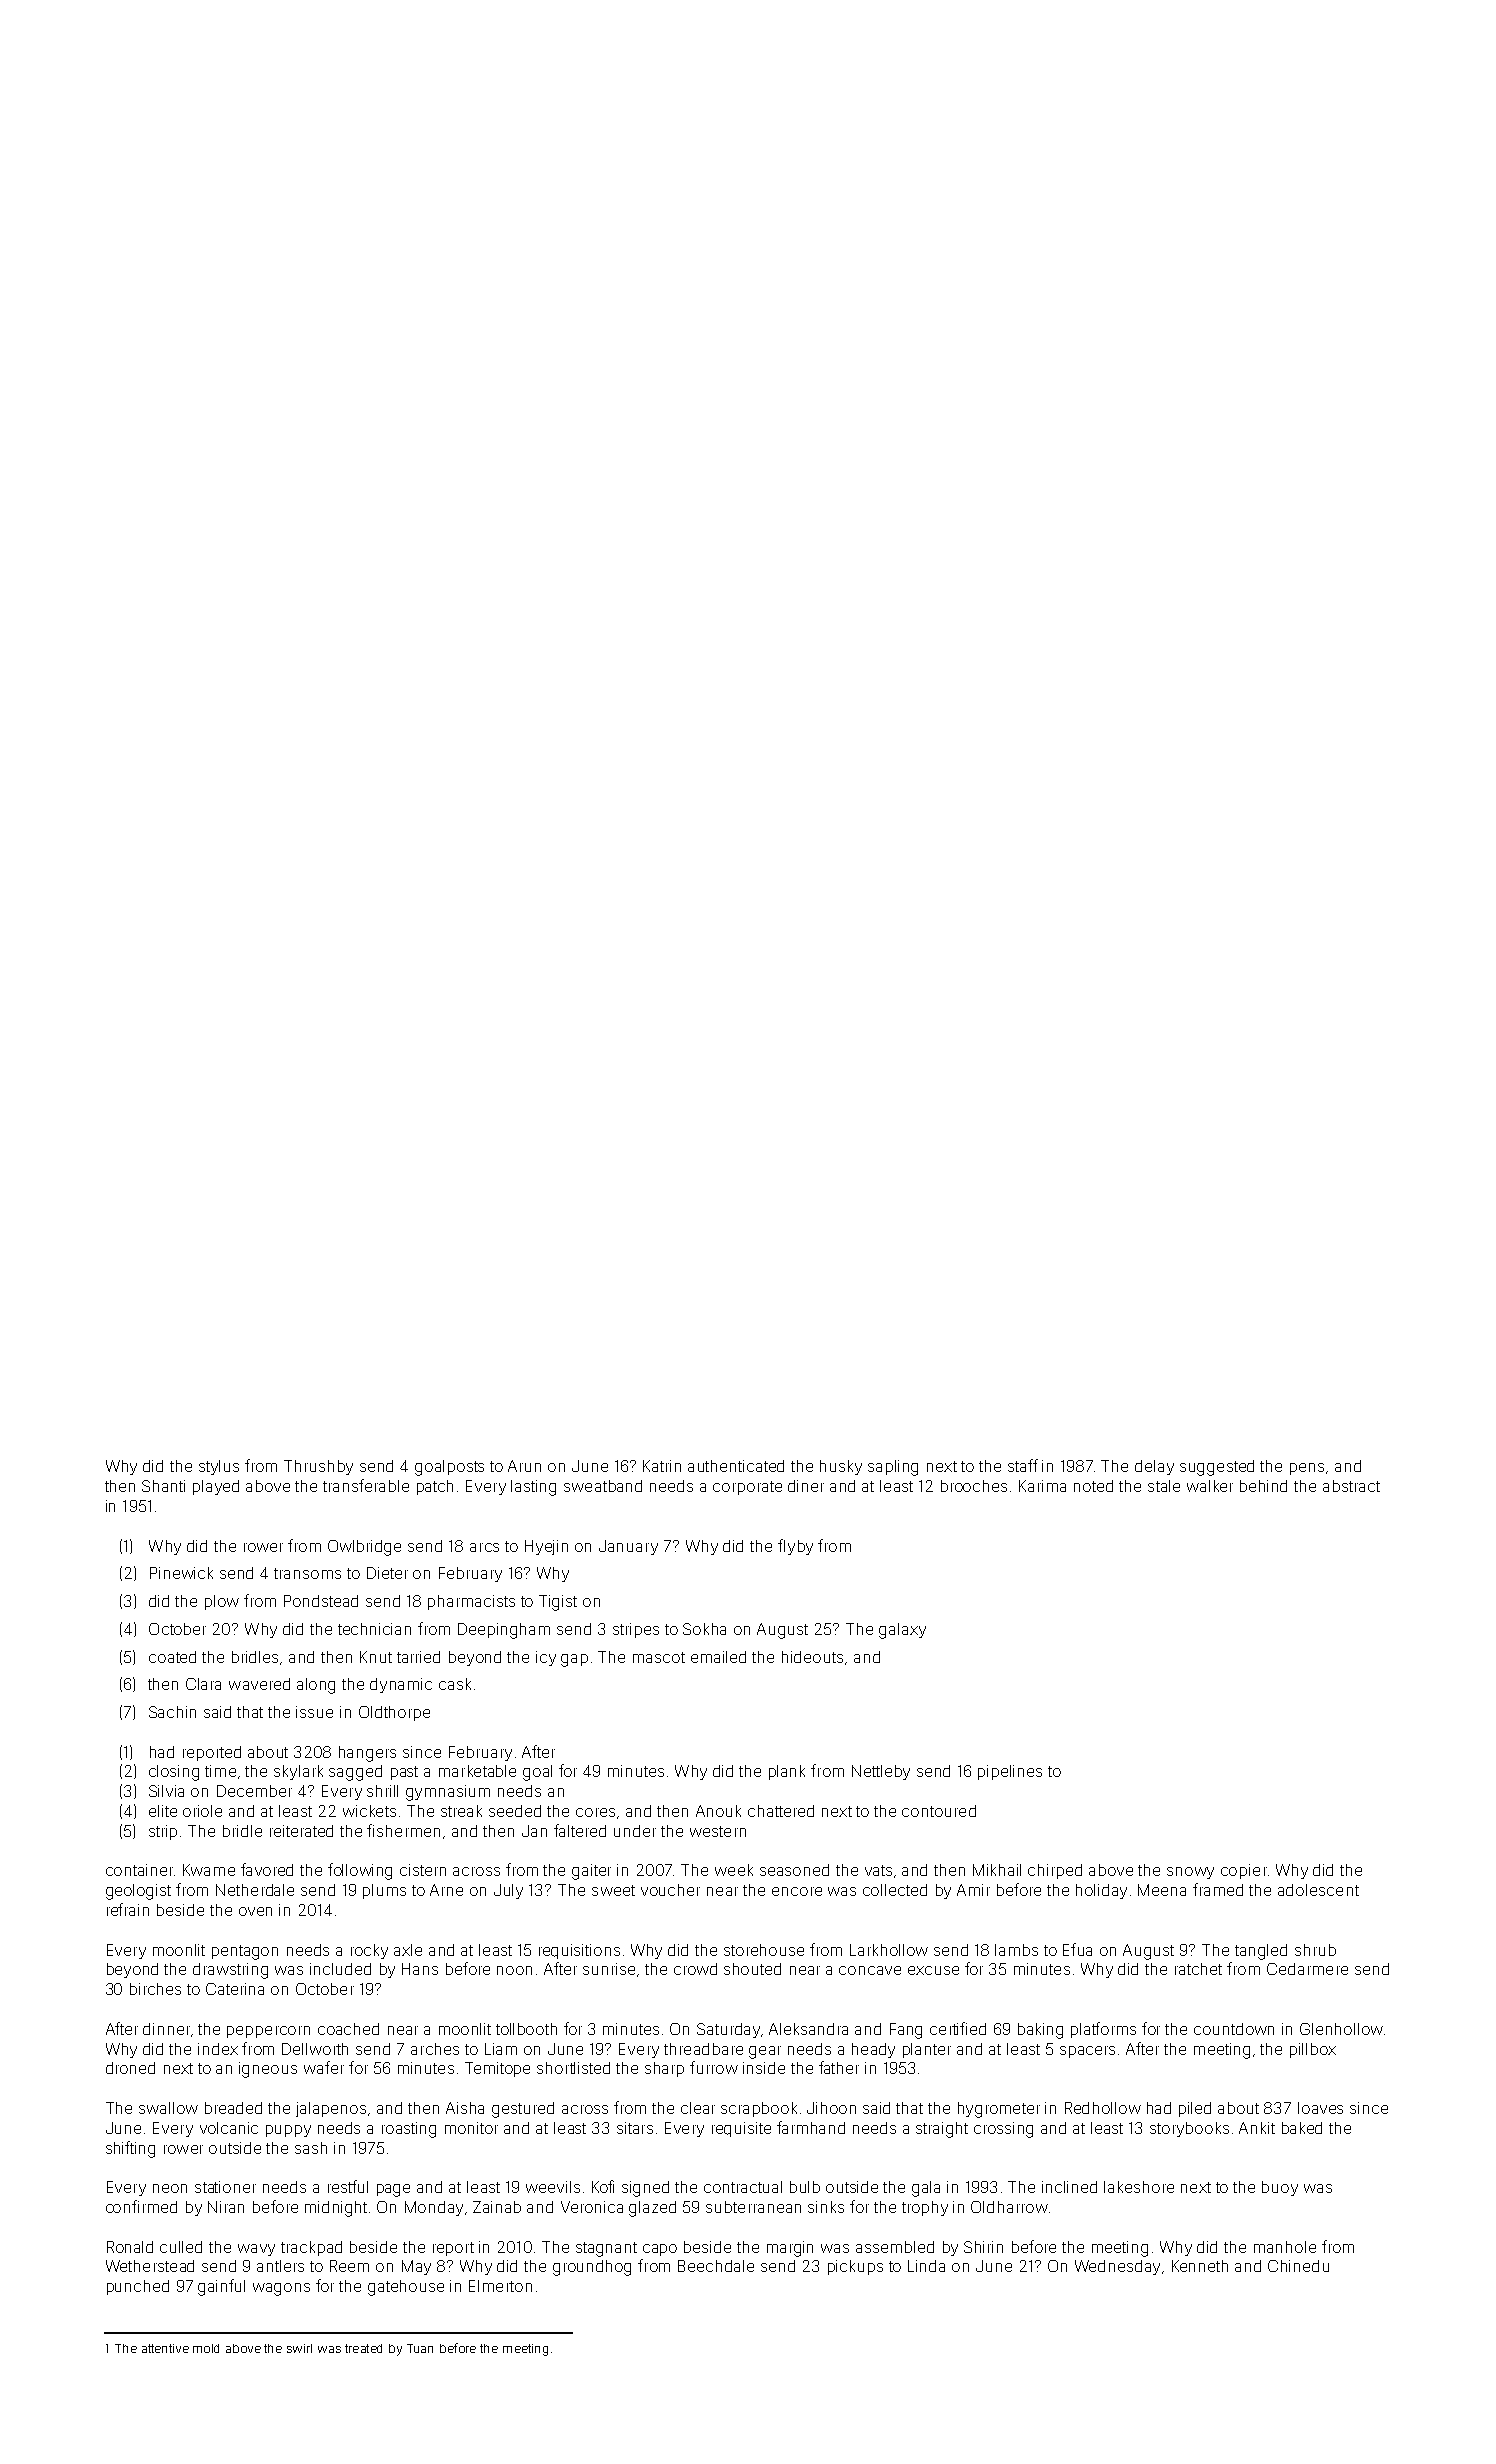  What do you see at coordinates (363, 2348) in the screenshot?
I see `treated` at bounding box center [363, 2348].
